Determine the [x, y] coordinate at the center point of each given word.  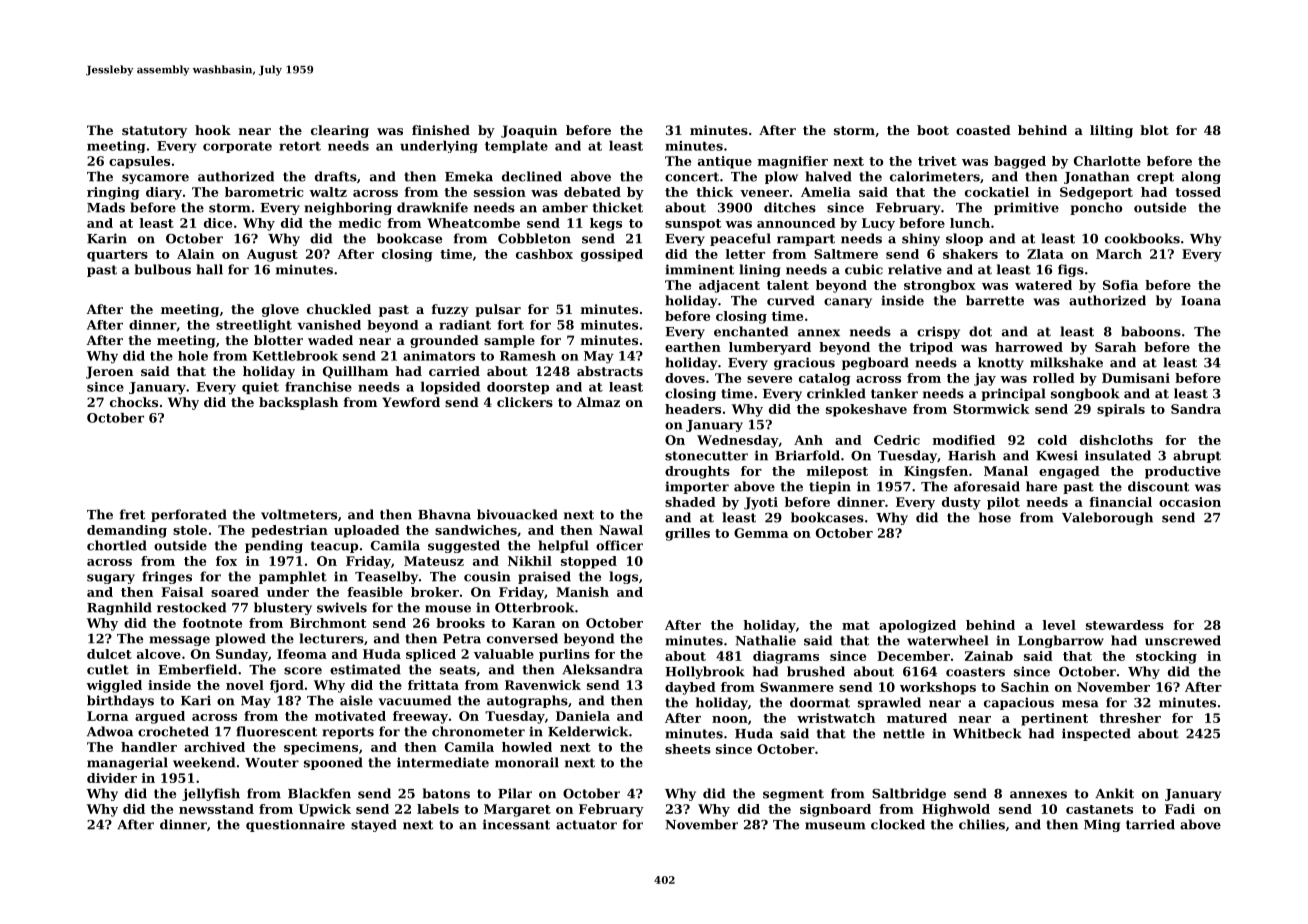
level [1059, 625]
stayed [374, 825]
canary [848, 303]
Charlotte [1107, 161]
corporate [237, 147]
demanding [127, 531]
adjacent [729, 286]
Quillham [355, 372]
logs [623, 577]
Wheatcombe [473, 223]
